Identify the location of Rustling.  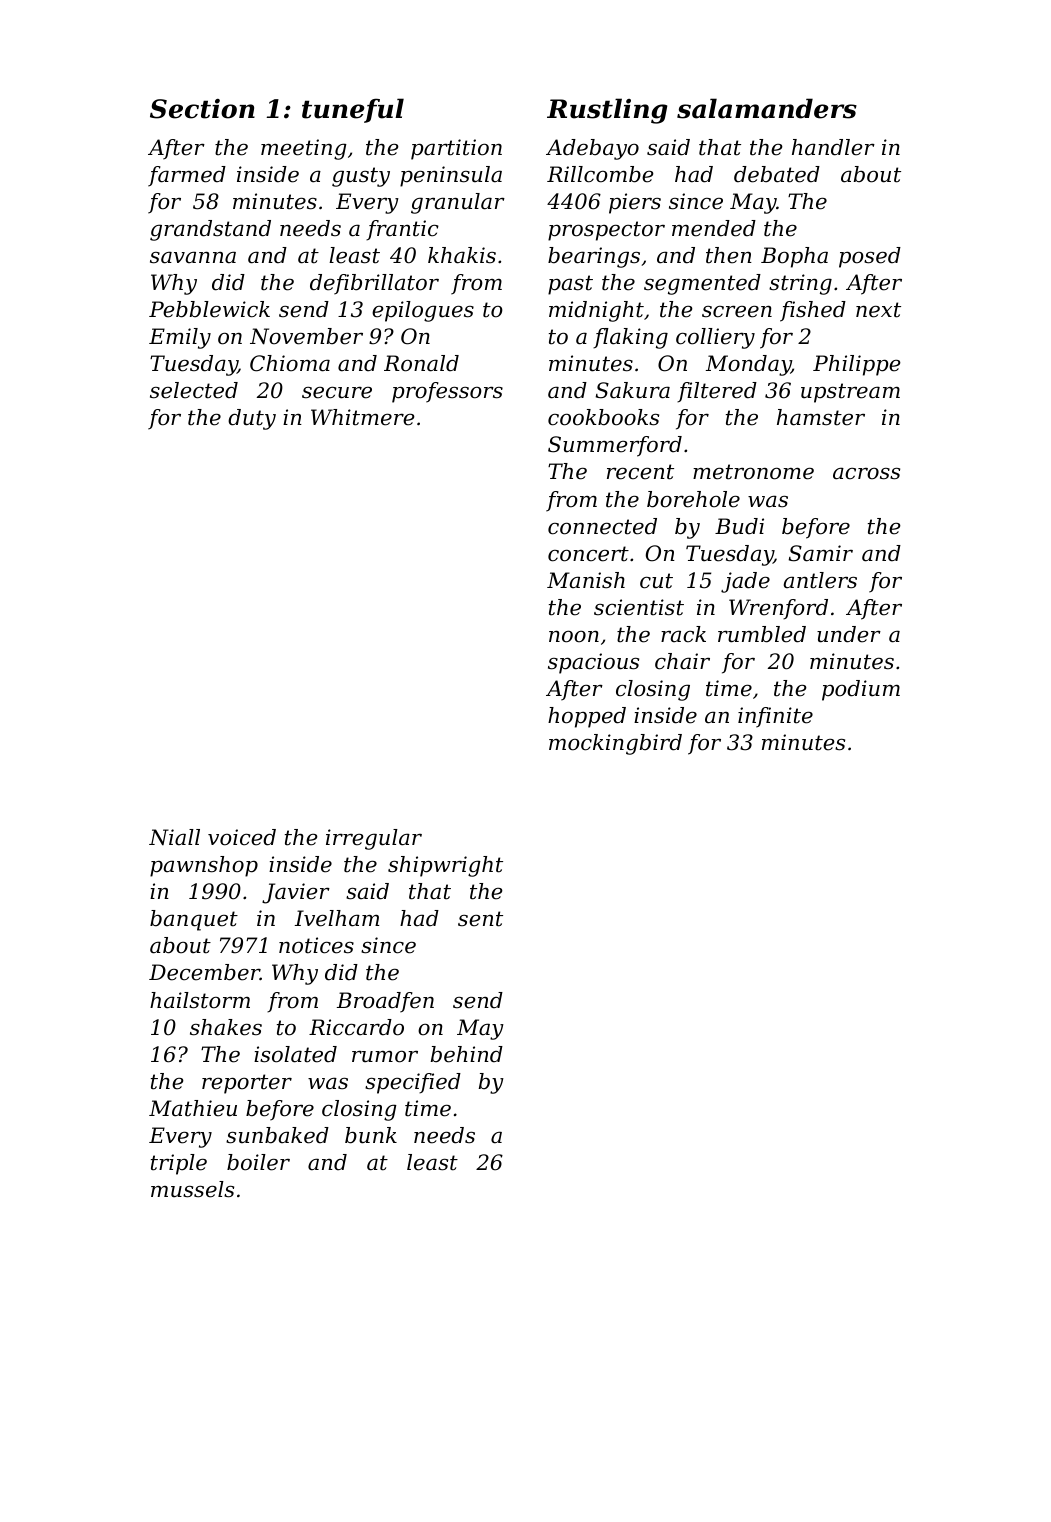
(607, 111).
